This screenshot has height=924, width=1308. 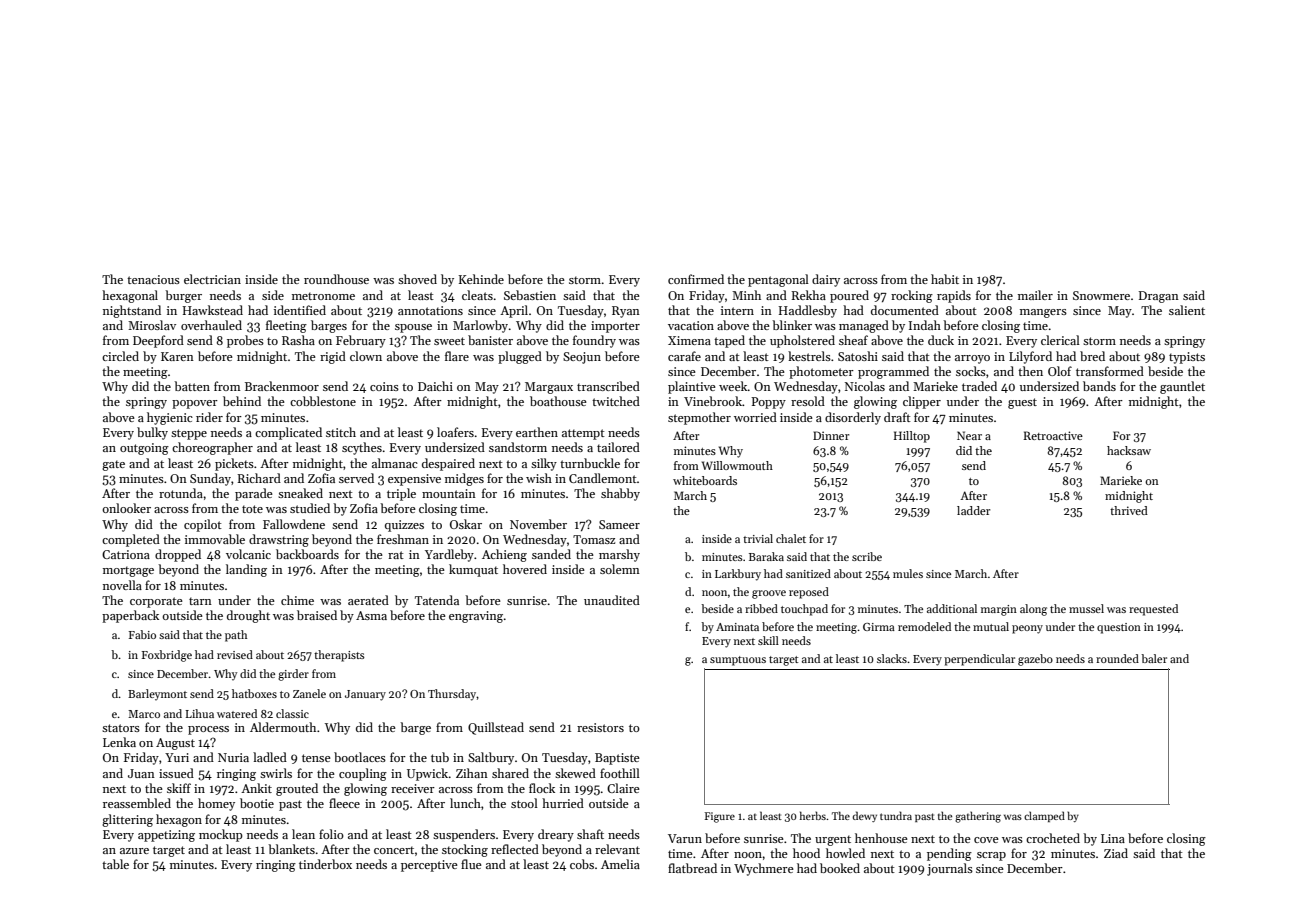 I want to click on shoved, so click(x=417, y=279).
